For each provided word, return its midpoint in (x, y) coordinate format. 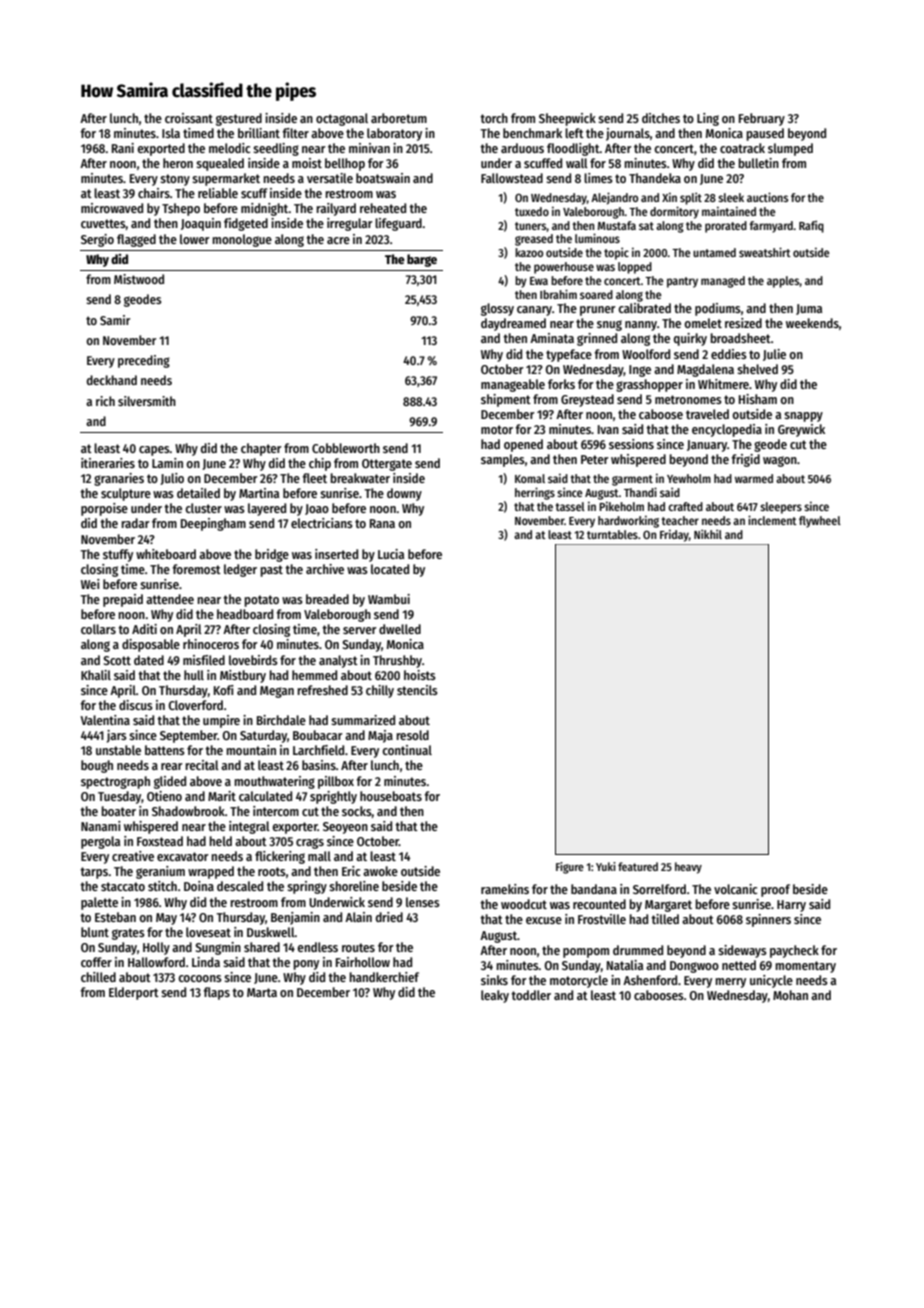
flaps (216, 993)
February (762, 119)
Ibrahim (558, 294)
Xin (669, 197)
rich (105, 401)
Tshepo (181, 209)
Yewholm (689, 478)
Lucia (391, 554)
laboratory (394, 134)
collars (98, 629)
